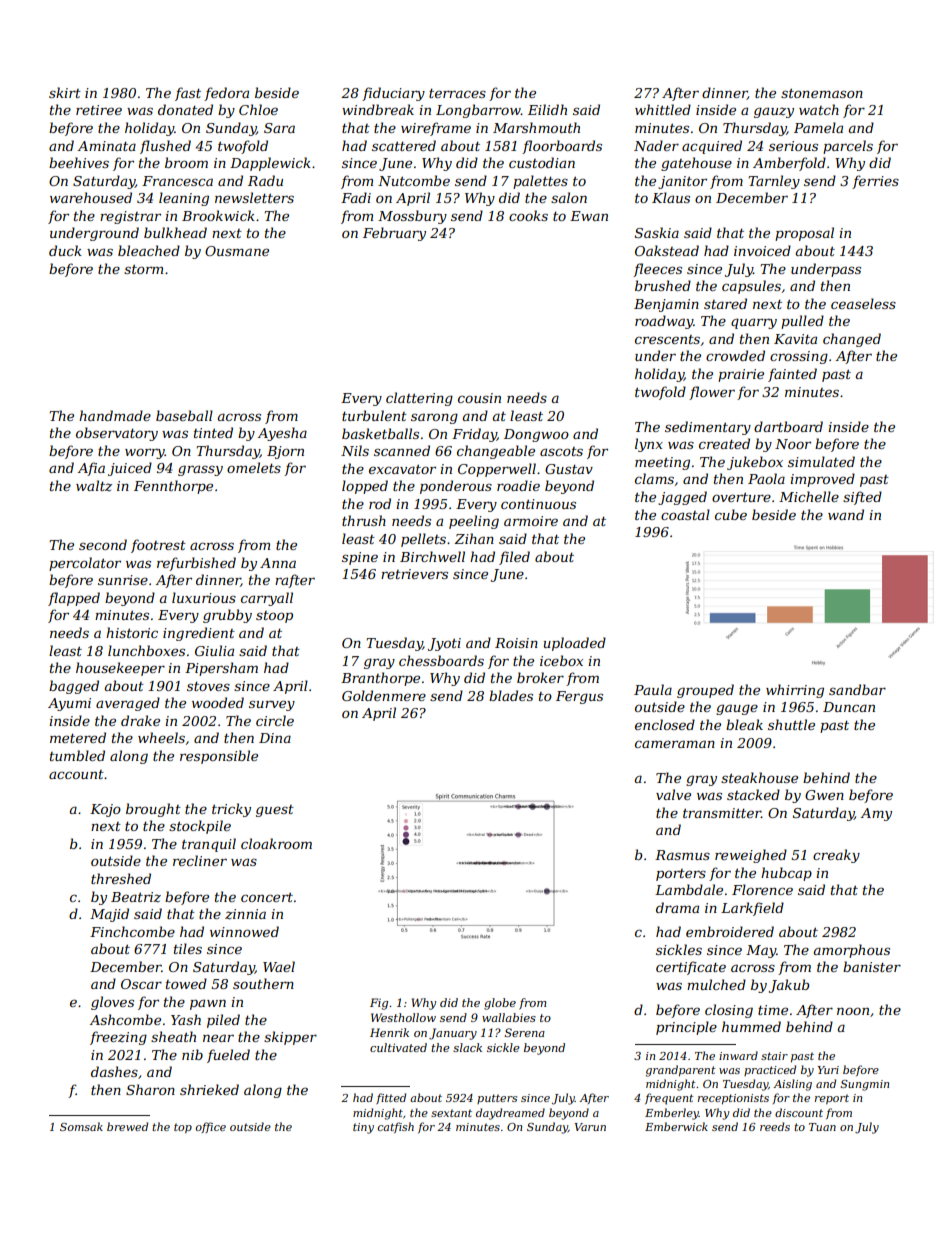  Describe the element at coordinates (822, 1127) in the page. I see `Tuan` at that location.
